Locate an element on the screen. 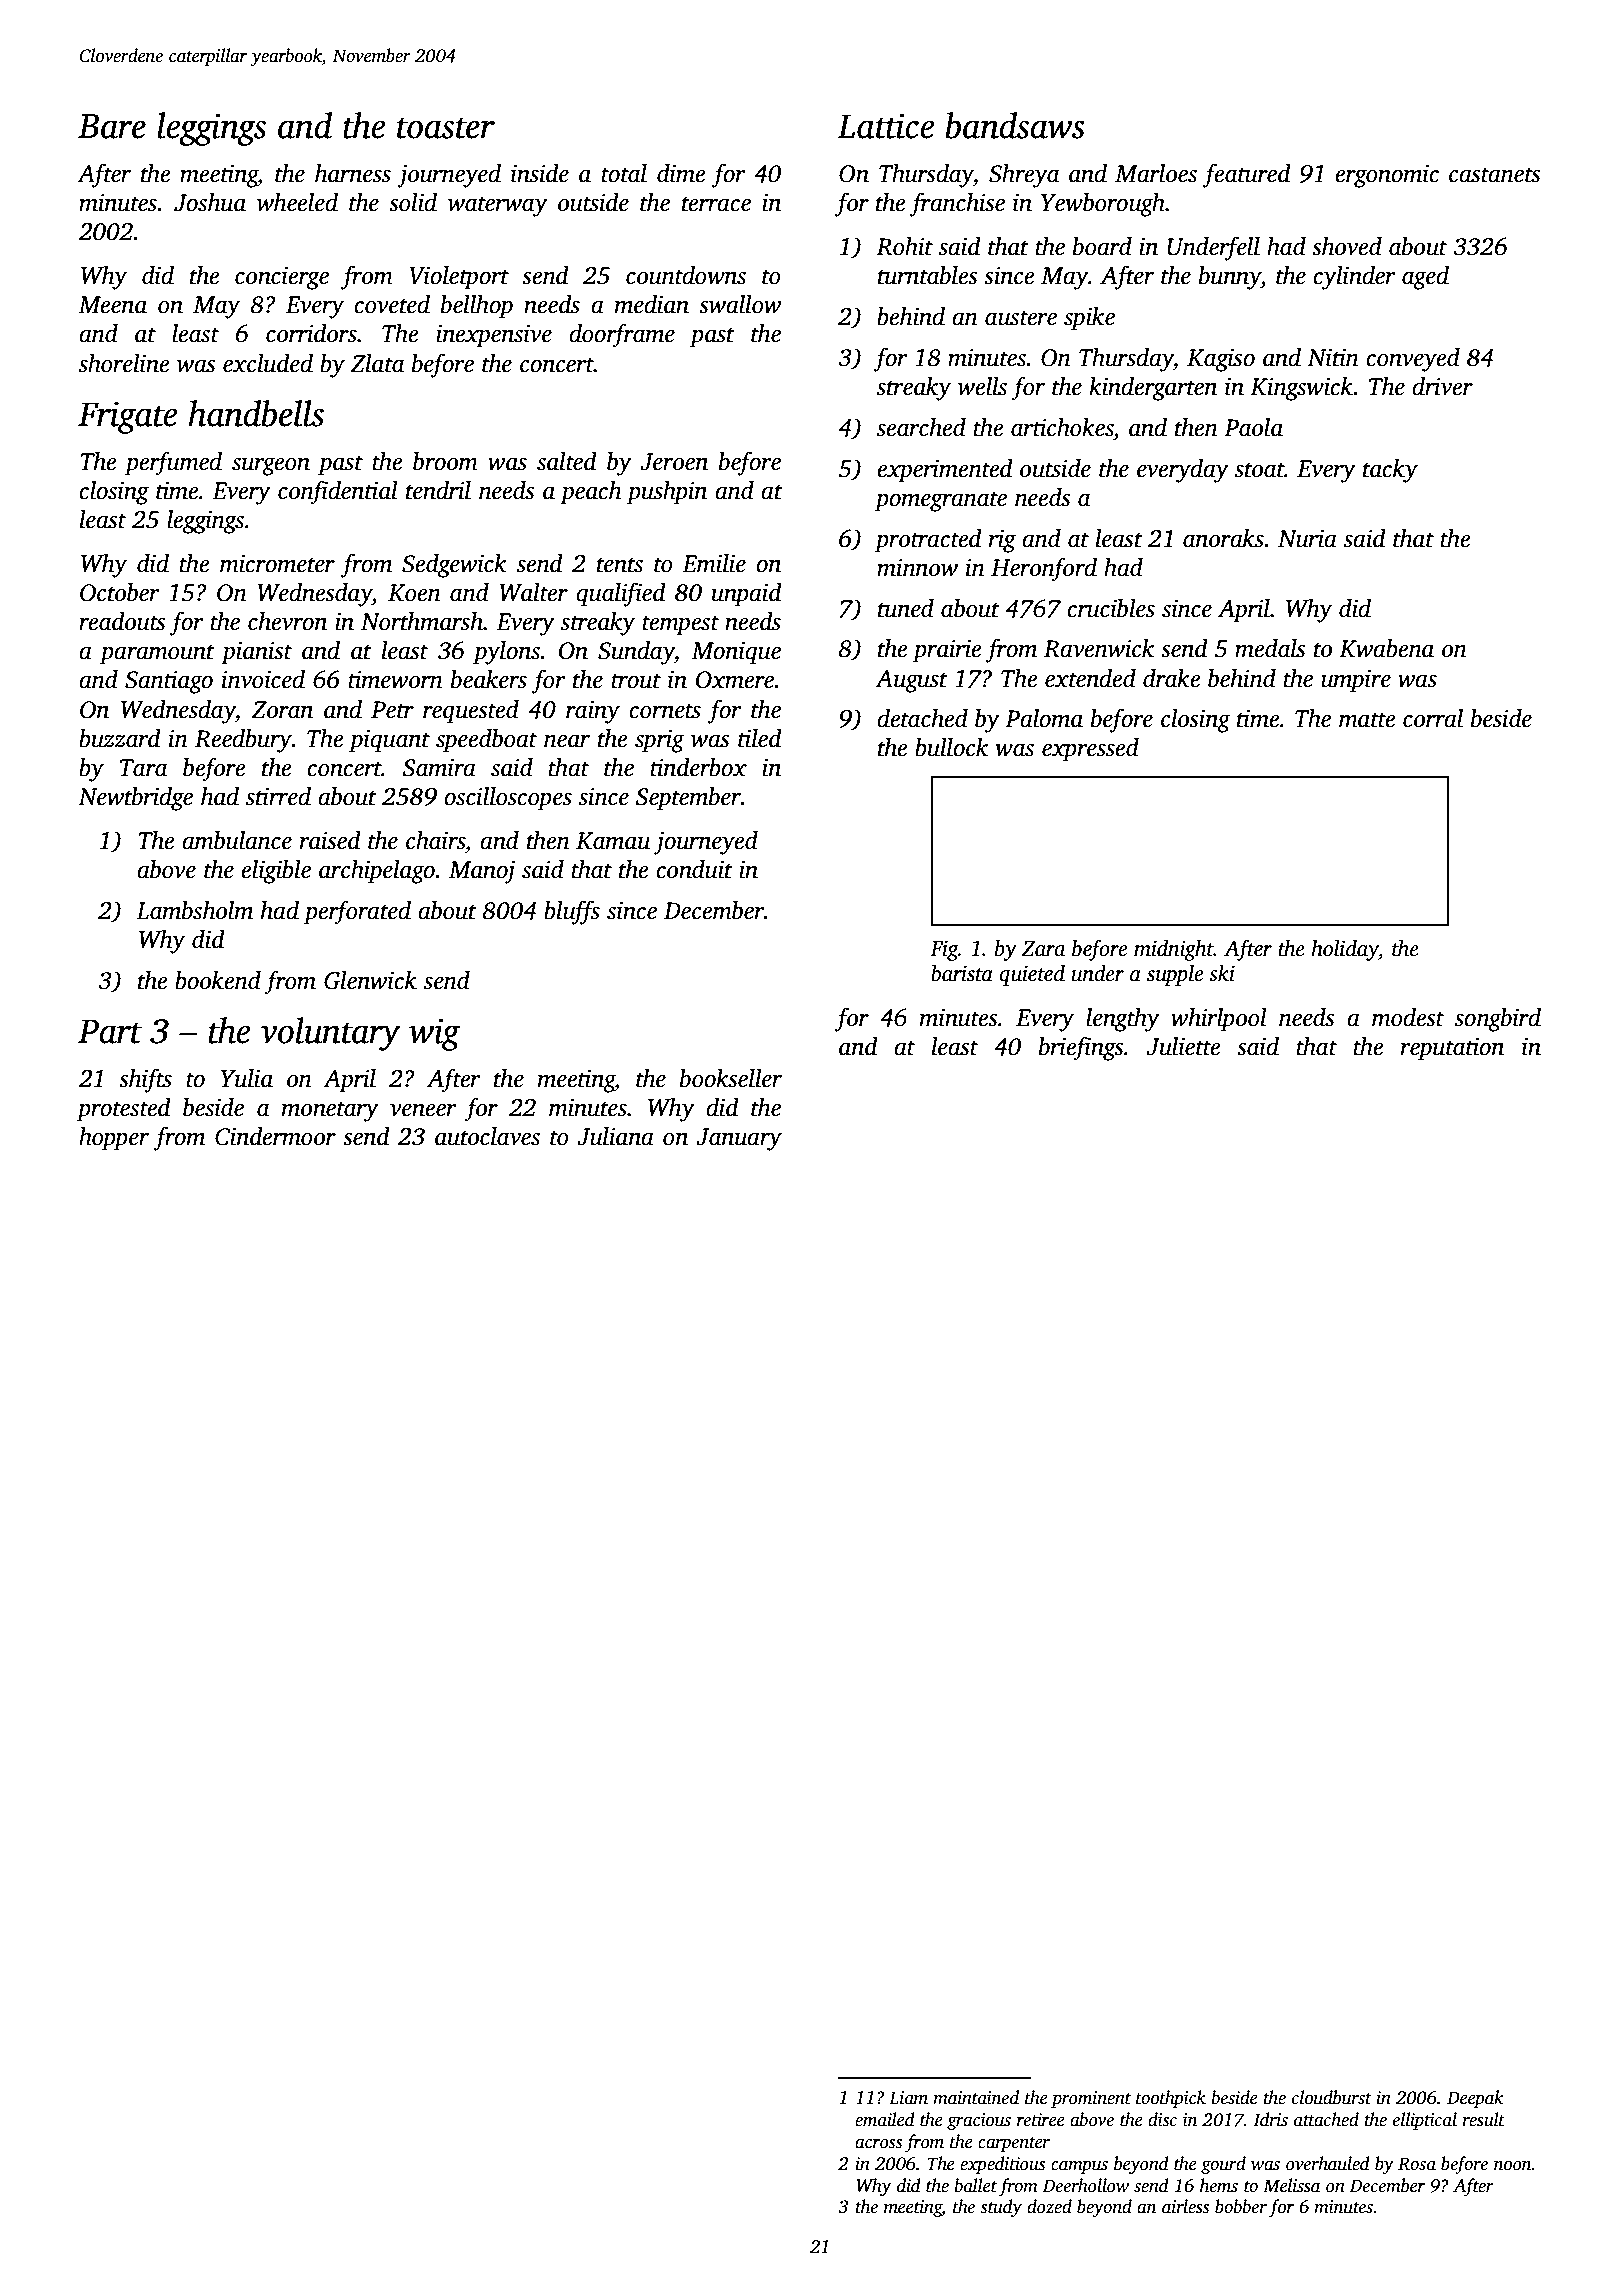 This screenshot has width=1620, height=2292. noon is located at coordinates (1513, 2166).
